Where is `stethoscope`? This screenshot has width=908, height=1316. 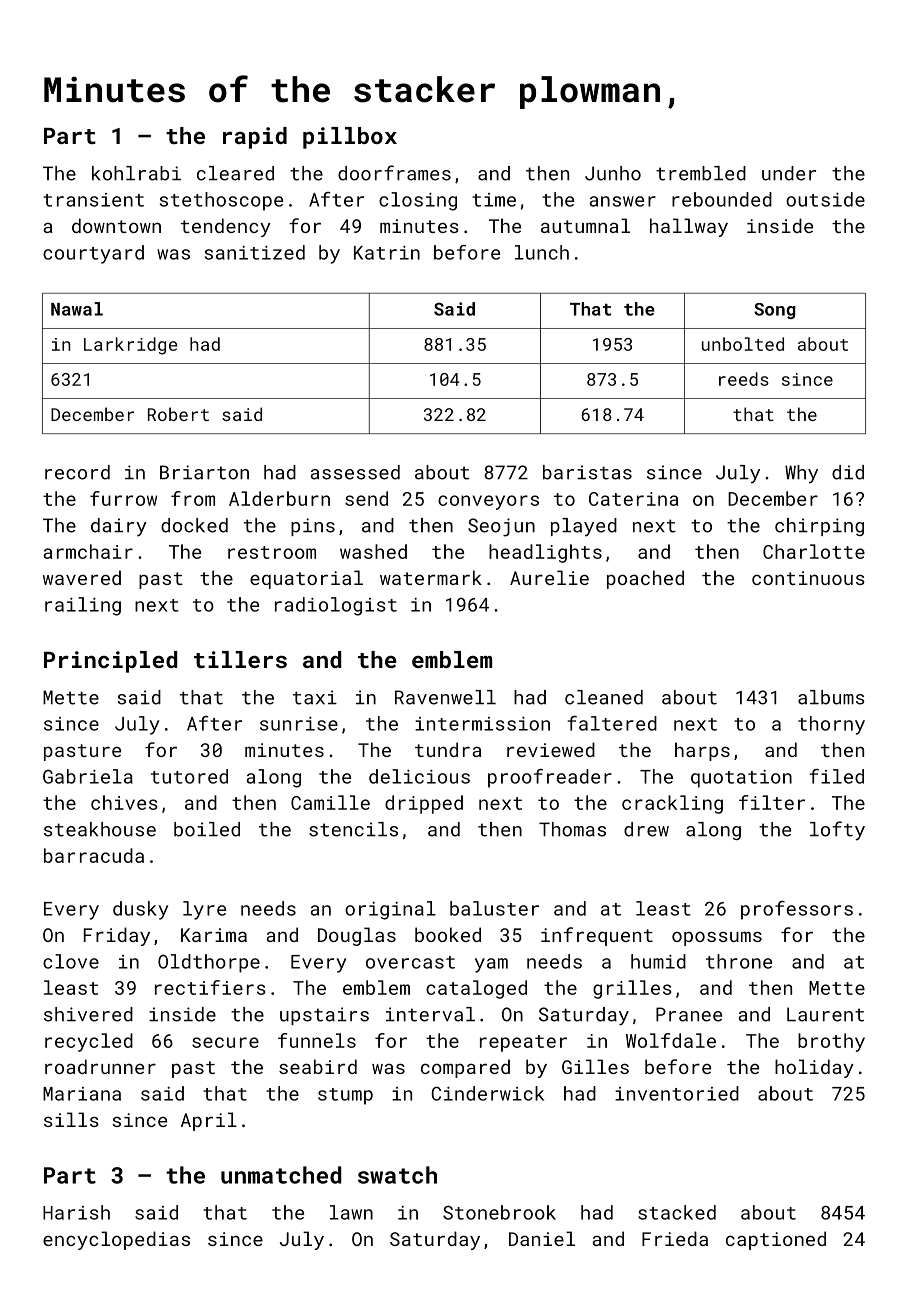
stethoscope is located at coordinates (221, 201).
